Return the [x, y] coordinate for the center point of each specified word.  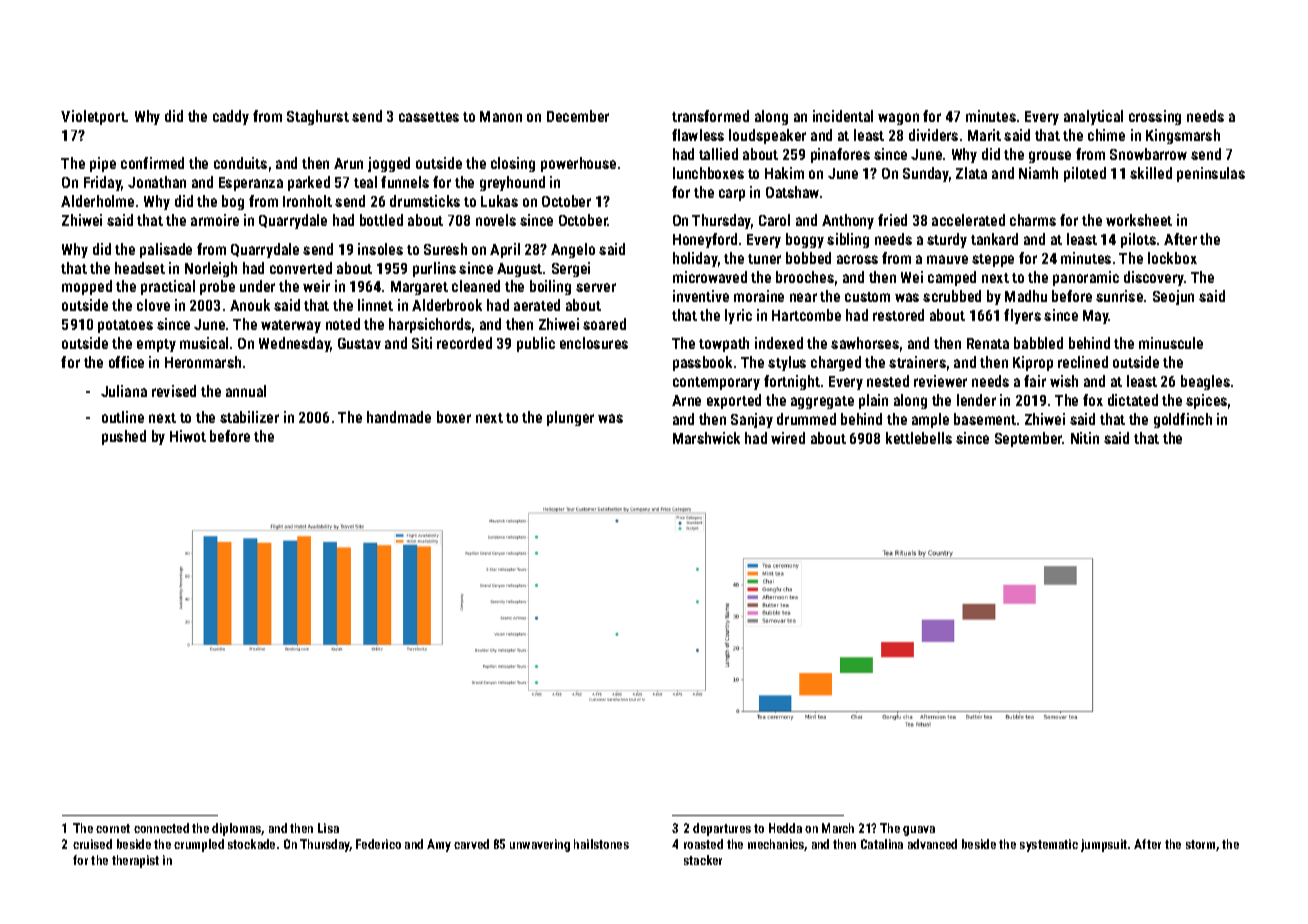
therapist [135, 861]
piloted [1085, 174]
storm [1200, 844]
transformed [710, 116]
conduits [240, 163]
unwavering [540, 845]
